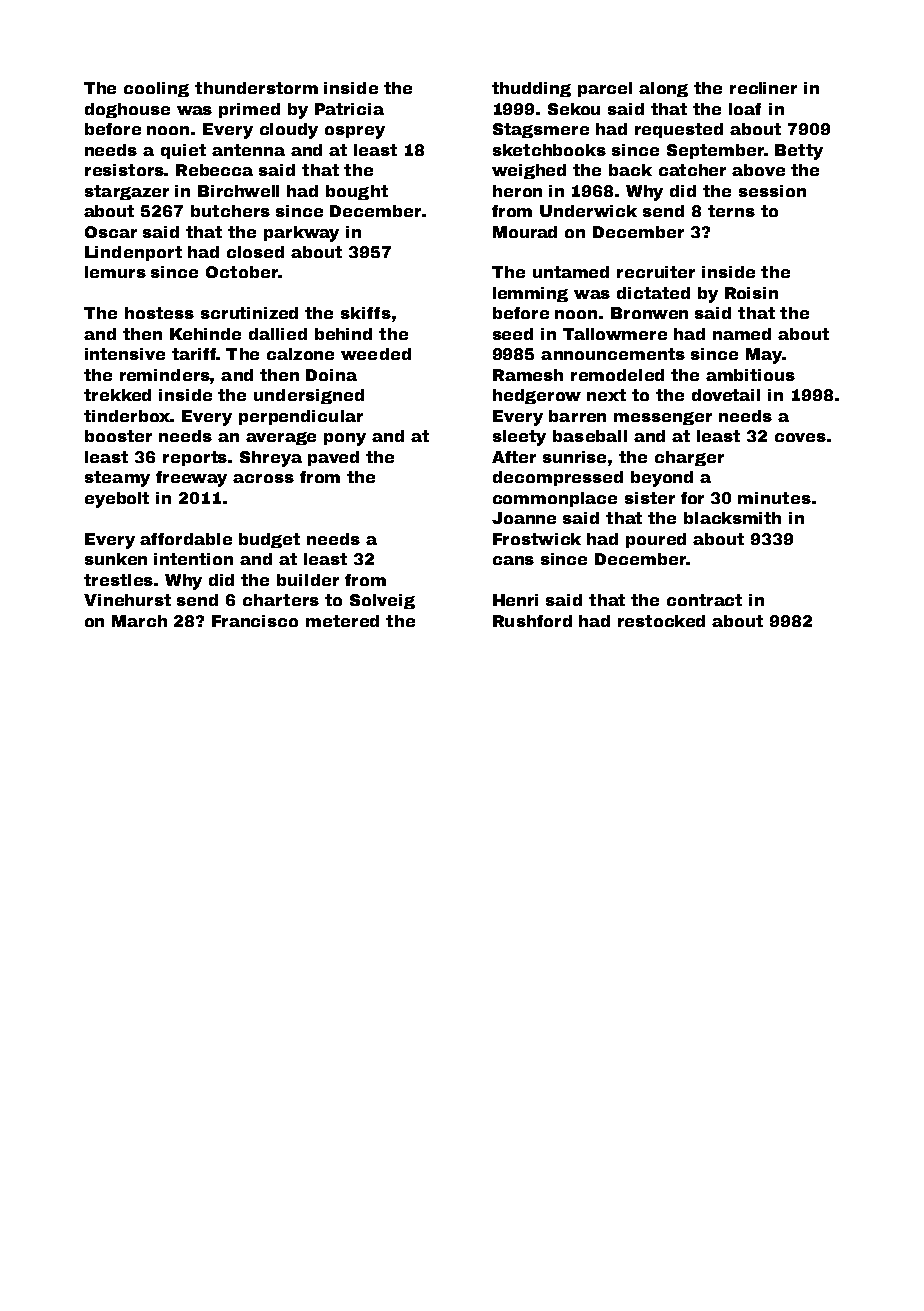 The height and width of the screenshot is (1311, 924). What do you see at coordinates (127, 110) in the screenshot?
I see `doghouse` at bounding box center [127, 110].
